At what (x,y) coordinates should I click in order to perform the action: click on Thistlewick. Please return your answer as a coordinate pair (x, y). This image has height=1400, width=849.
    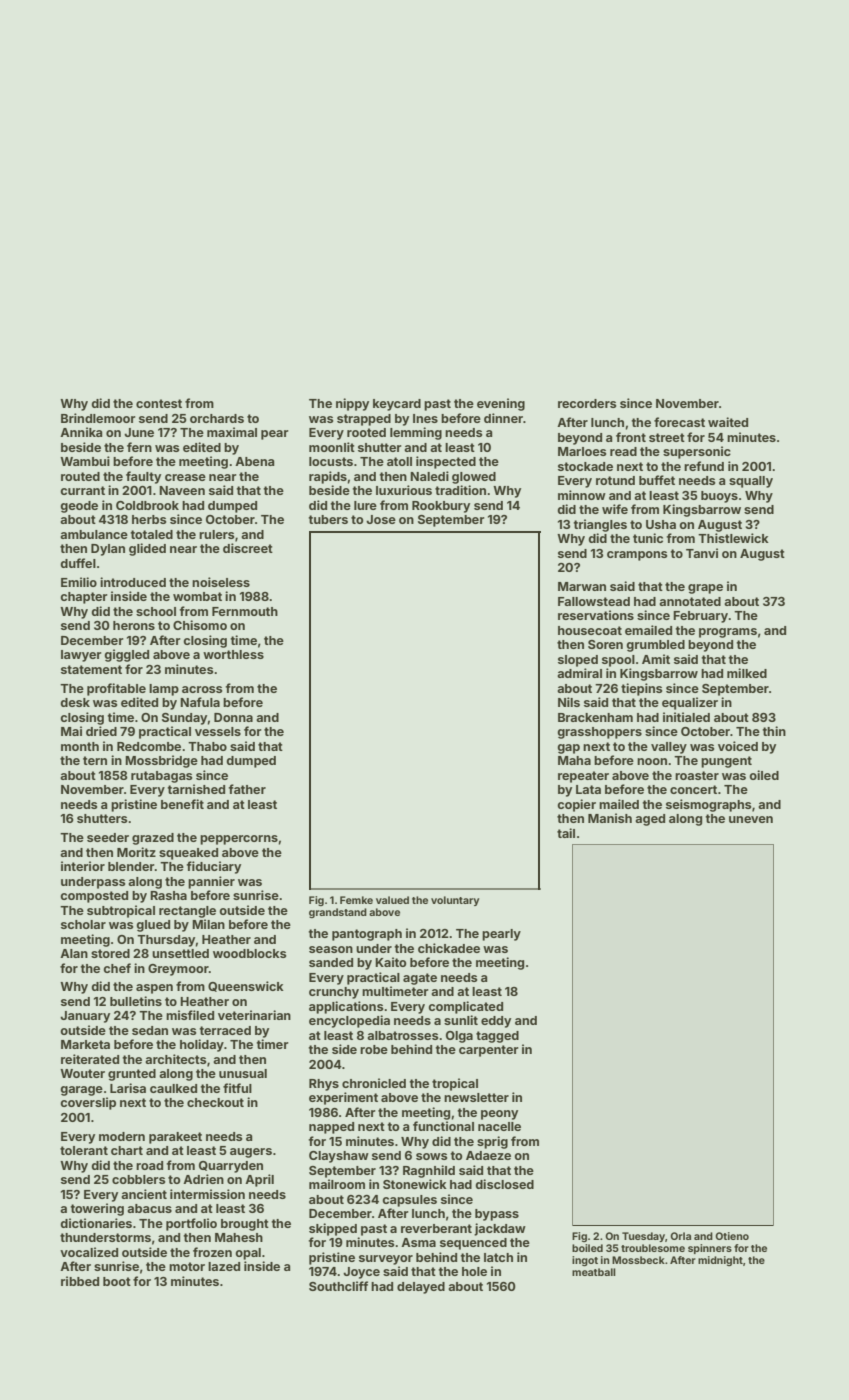
    Looking at the image, I should click on (733, 538).
